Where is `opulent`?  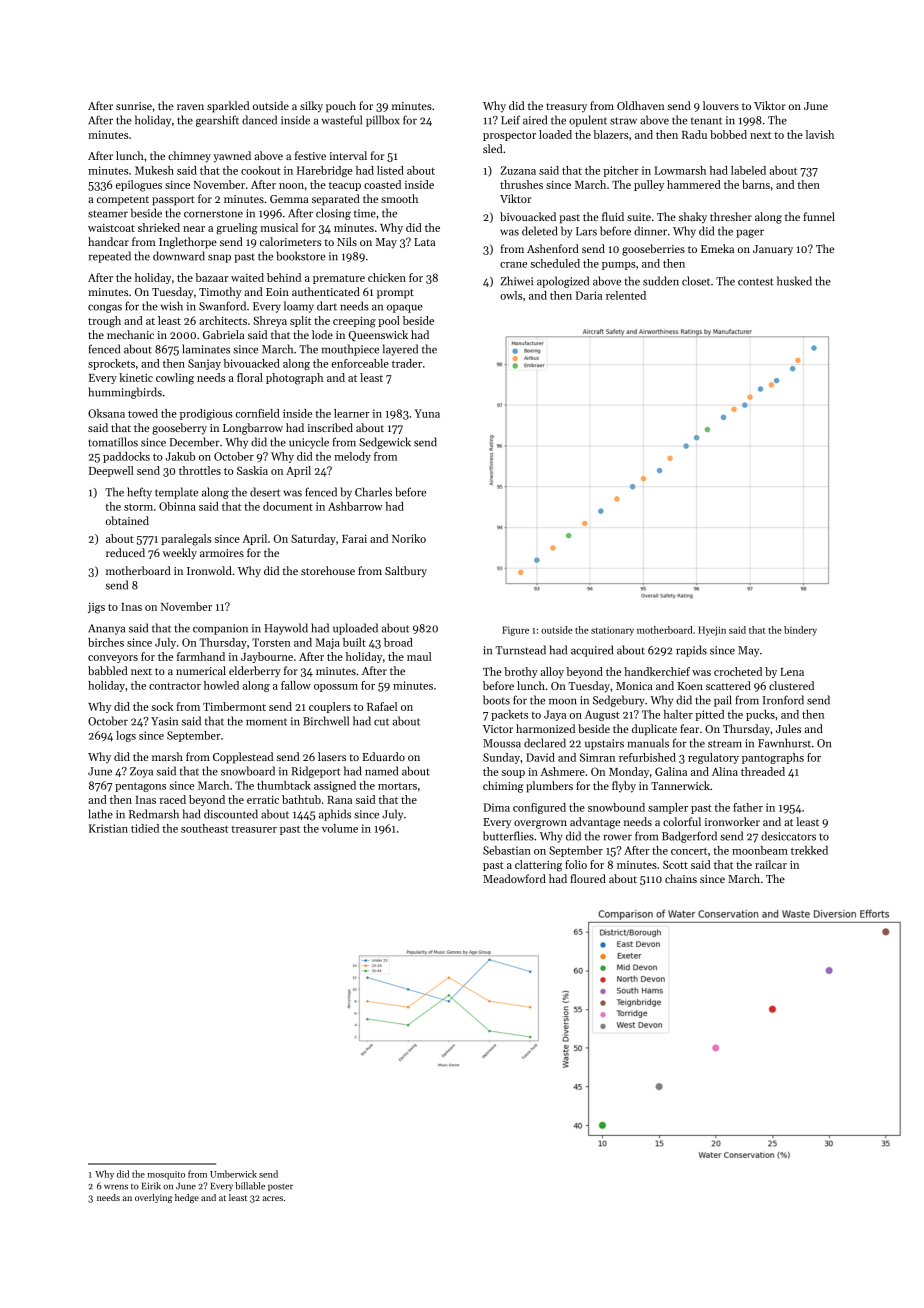 opulent is located at coordinates (588, 121).
